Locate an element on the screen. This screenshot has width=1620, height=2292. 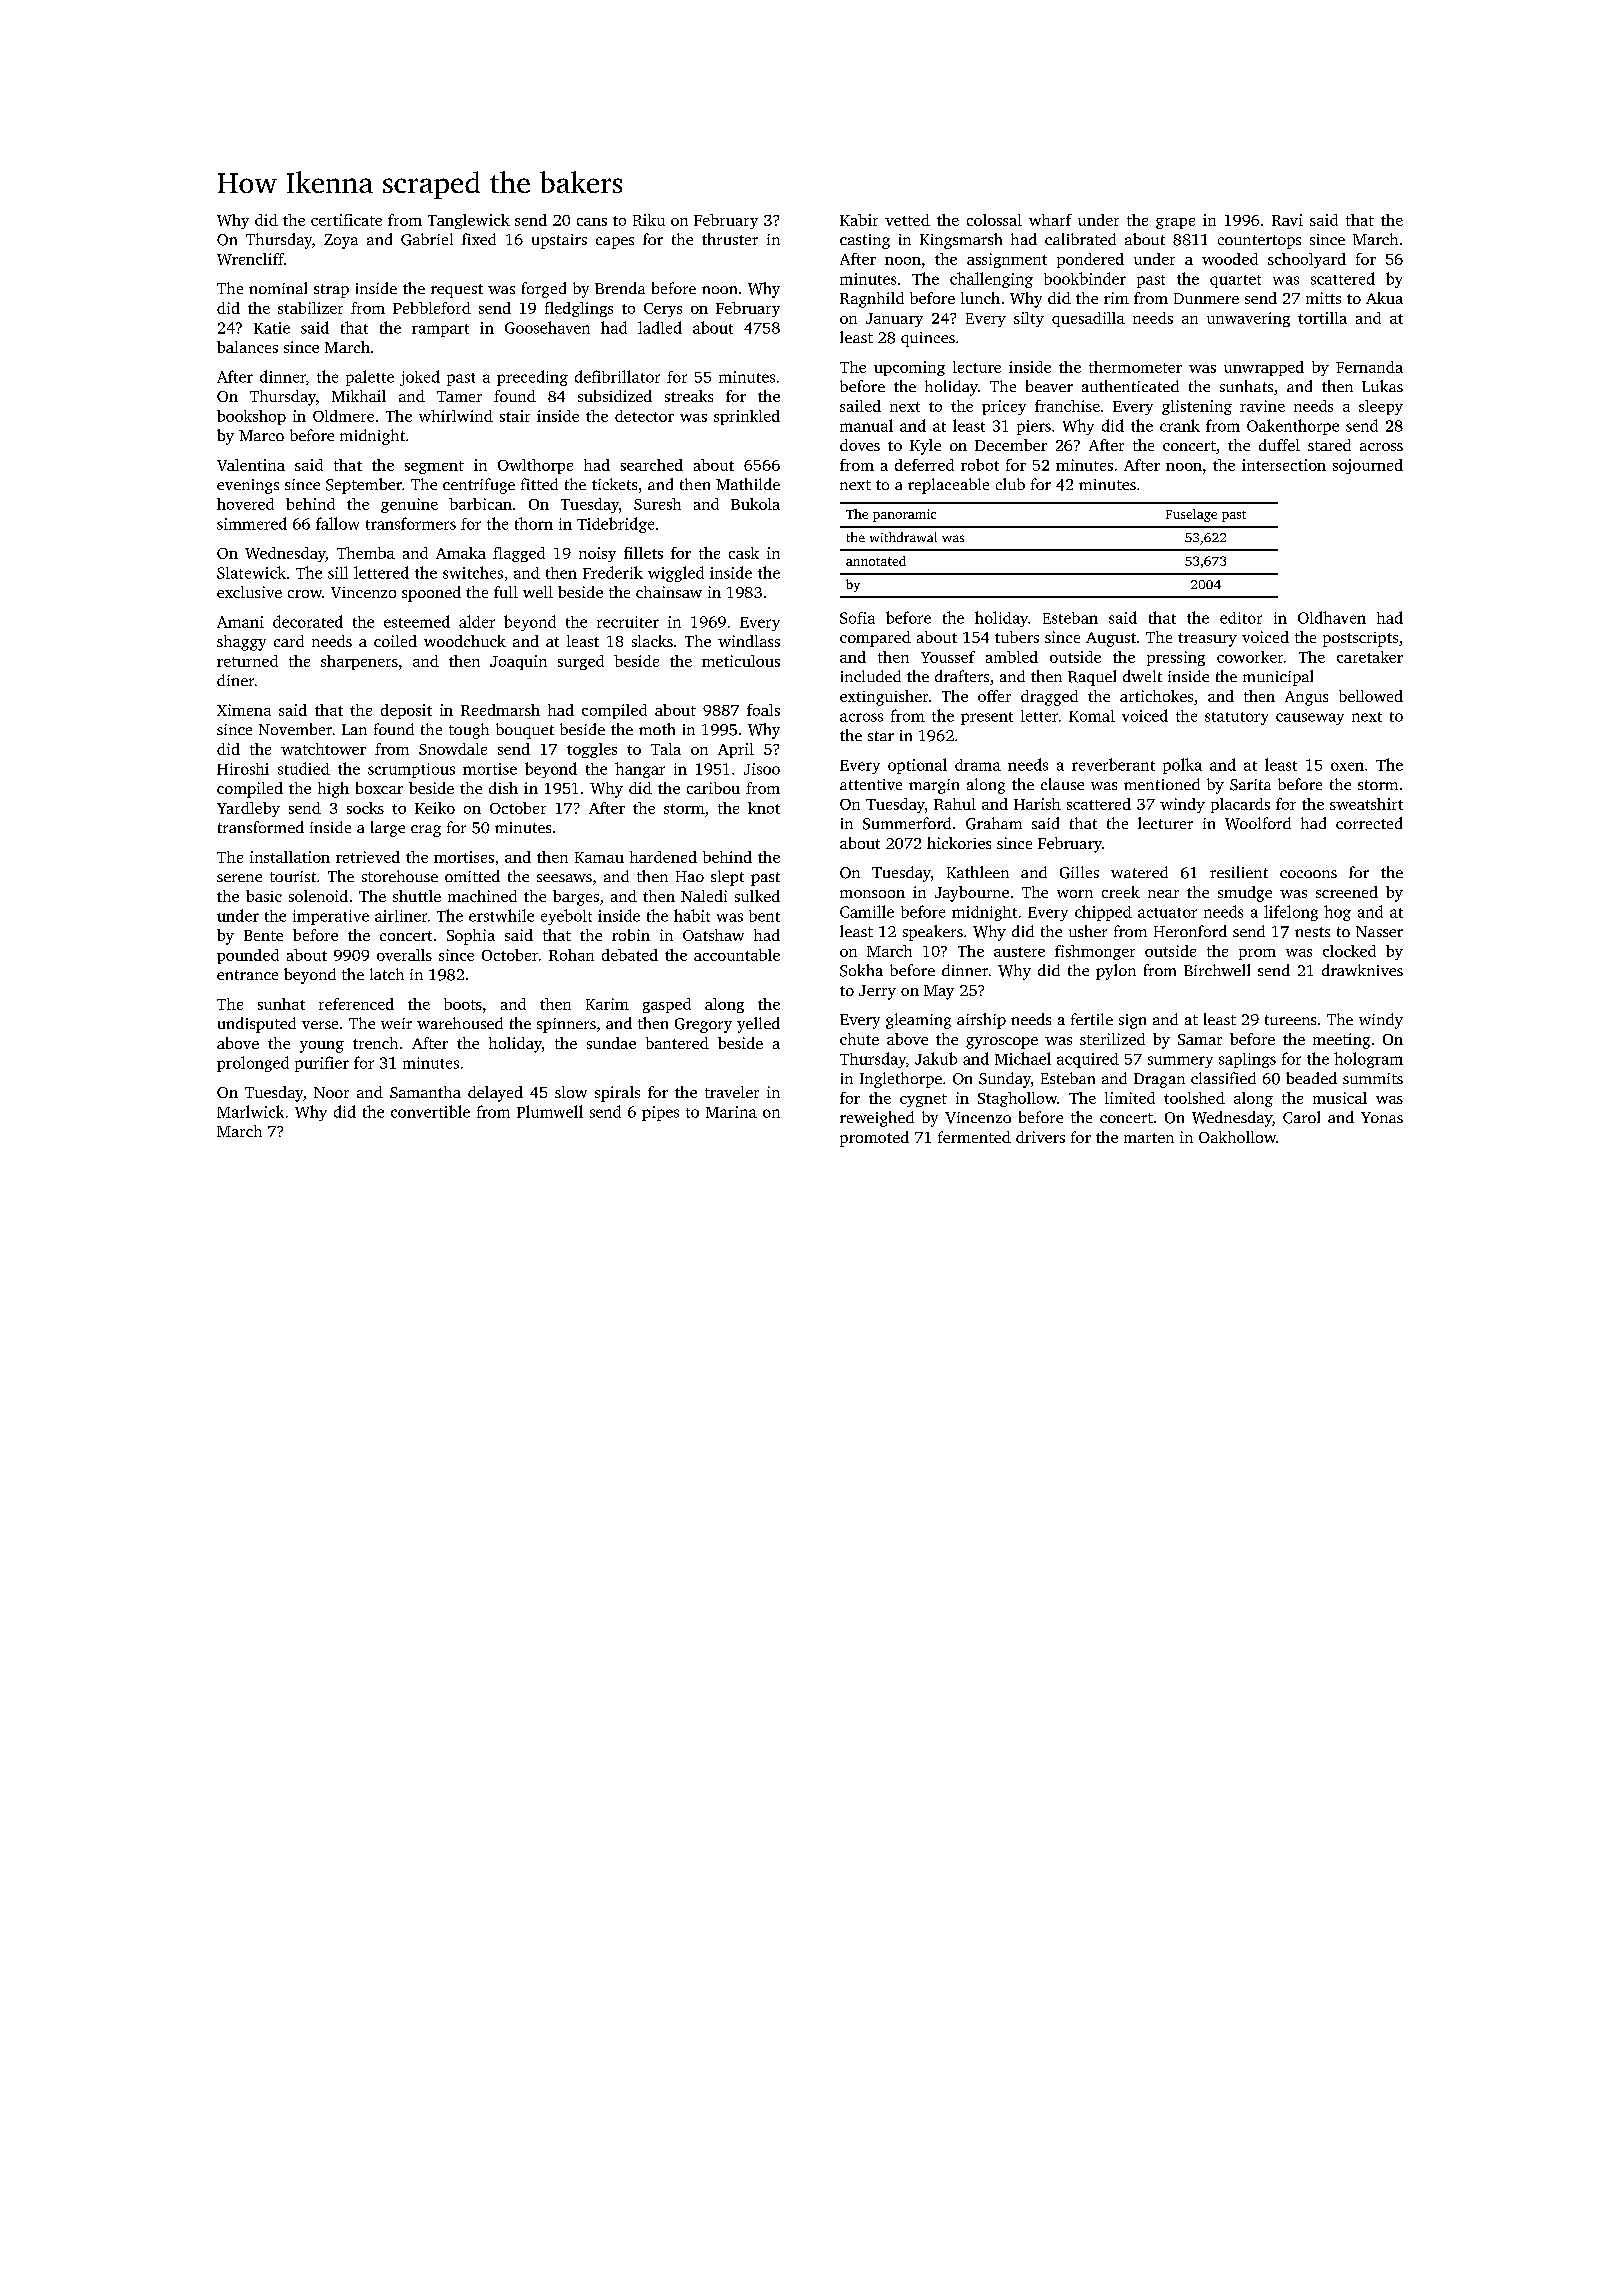
imperative is located at coordinates (331, 917).
